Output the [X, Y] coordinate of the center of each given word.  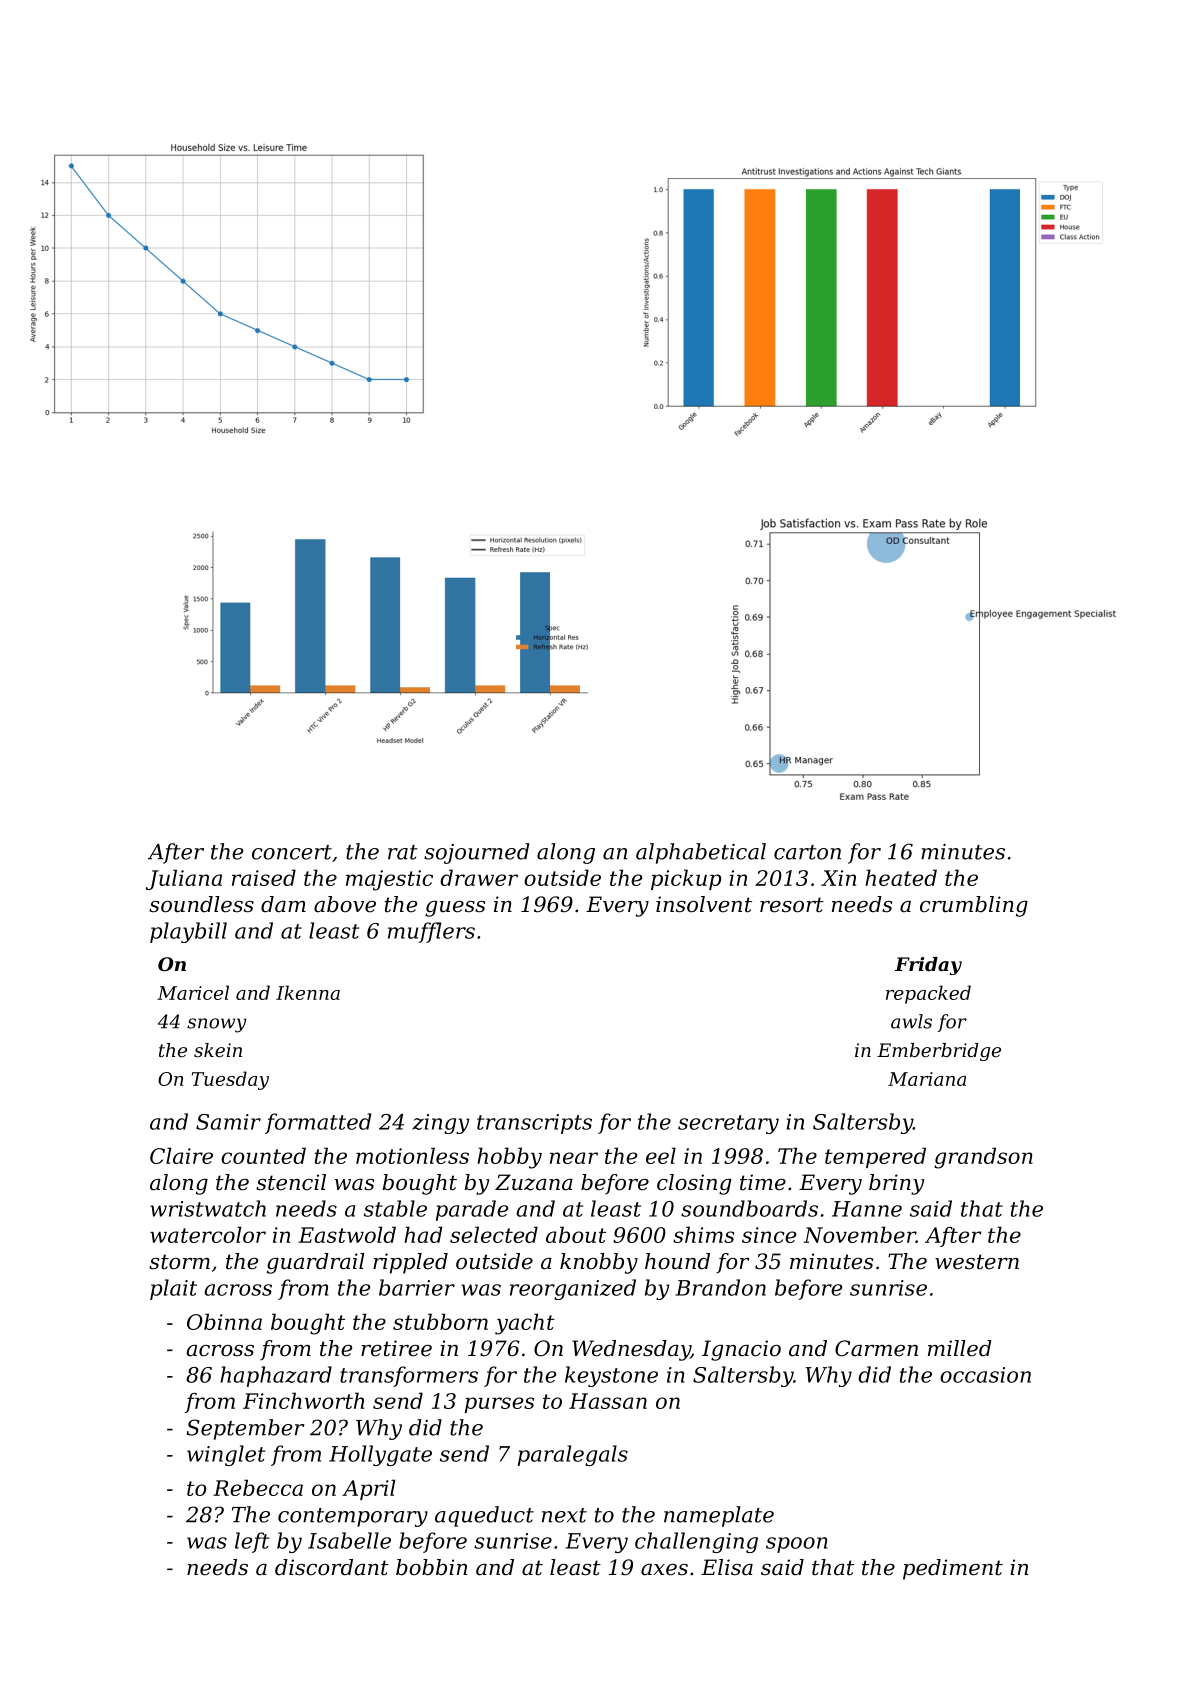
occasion [985, 1375]
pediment [953, 1569]
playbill [188, 932]
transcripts [534, 1124]
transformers [409, 1376]
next [564, 1515]
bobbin [431, 1567]
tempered [875, 1157]
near [574, 1158]
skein [218, 1050]
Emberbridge [939, 1052]
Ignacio [741, 1350]
